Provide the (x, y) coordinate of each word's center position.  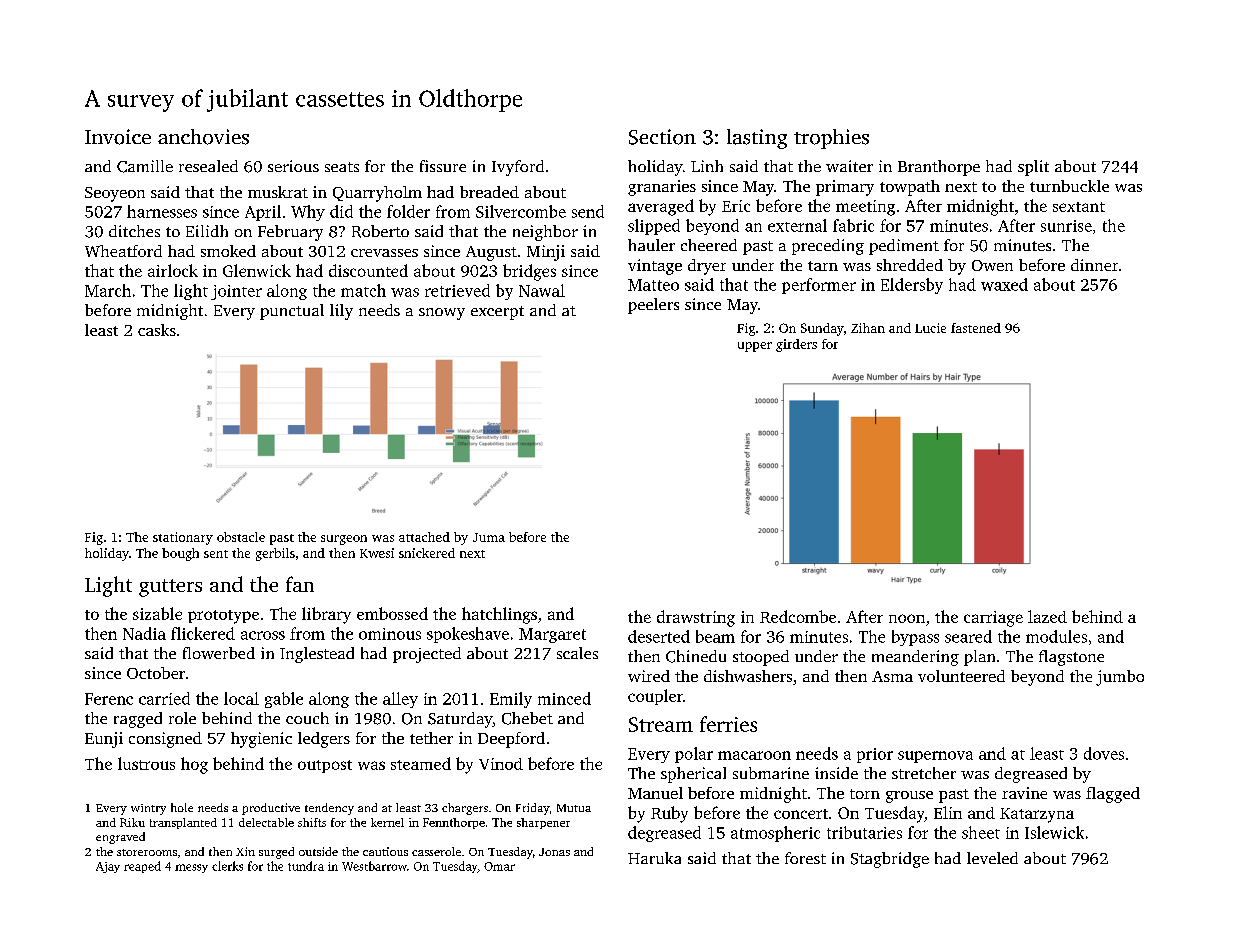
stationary (183, 538)
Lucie (930, 328)
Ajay (108, 867)
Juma (489, 537)
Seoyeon (115, 194)
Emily (511, 700)
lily (341, 312)
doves (1104, 753)
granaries (662, 188)
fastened (976, 328)
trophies (831, 139)
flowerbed (219, 653)
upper (755, 347)
